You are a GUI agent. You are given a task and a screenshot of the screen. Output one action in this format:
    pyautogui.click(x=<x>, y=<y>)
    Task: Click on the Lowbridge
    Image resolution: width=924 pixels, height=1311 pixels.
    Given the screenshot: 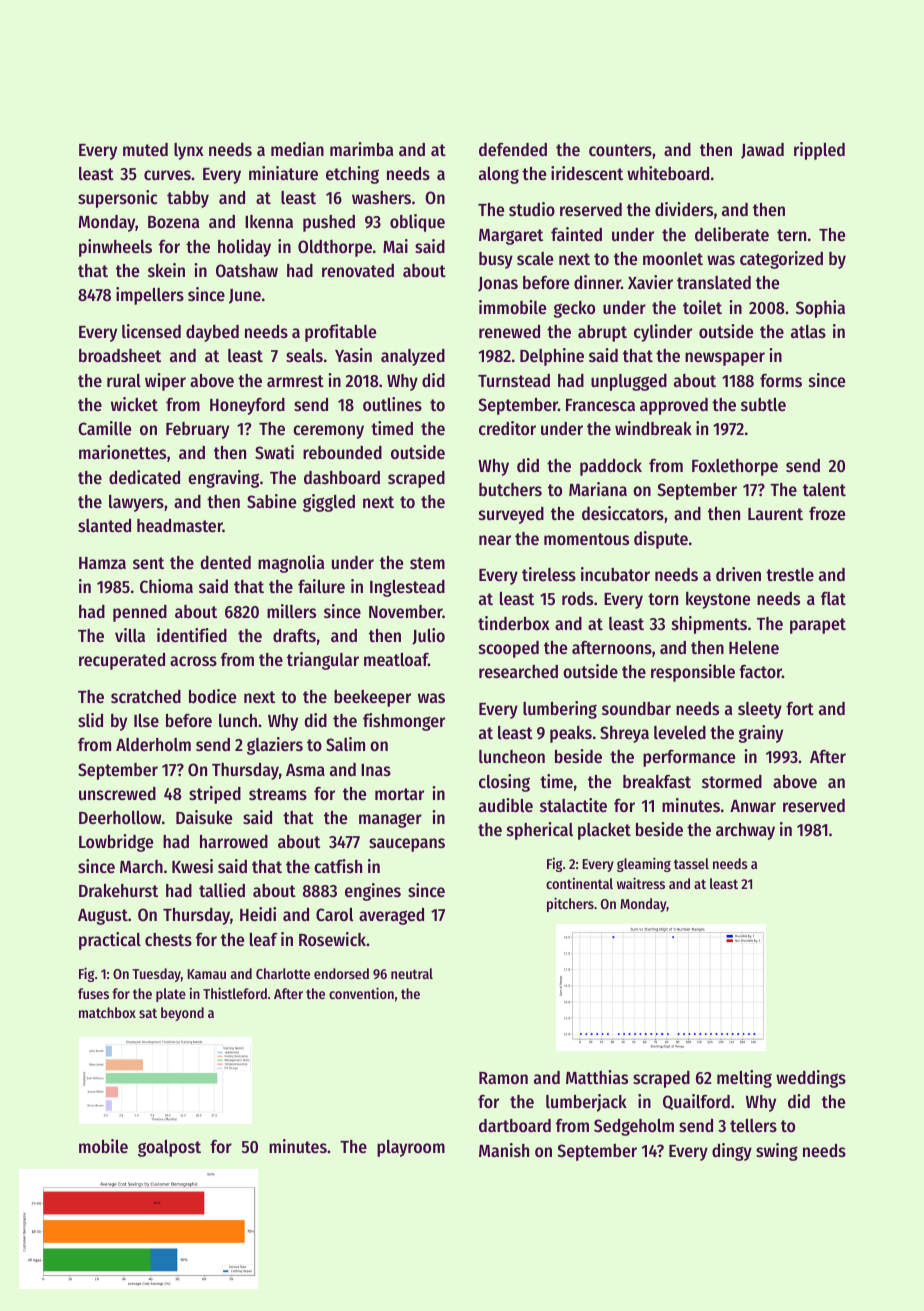 What is the action you would take?
    pyautogui.click(x=116, y=843)
